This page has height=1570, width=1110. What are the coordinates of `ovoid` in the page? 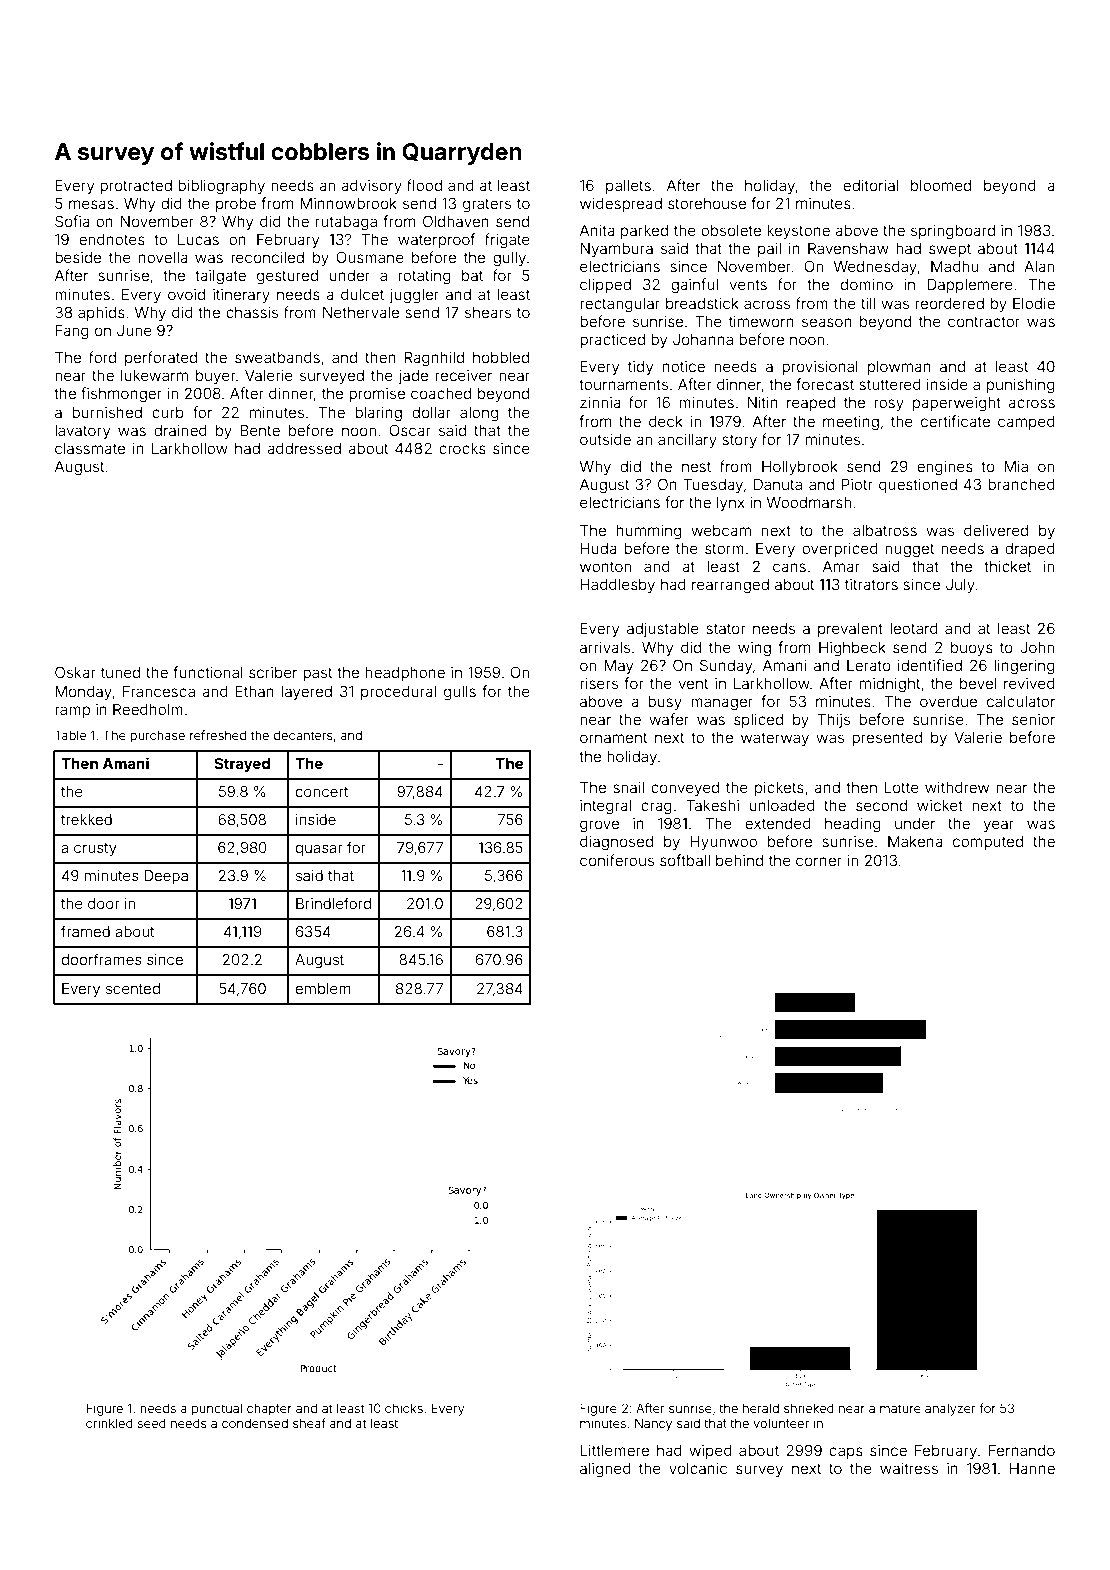 It's located at (186, 294).
